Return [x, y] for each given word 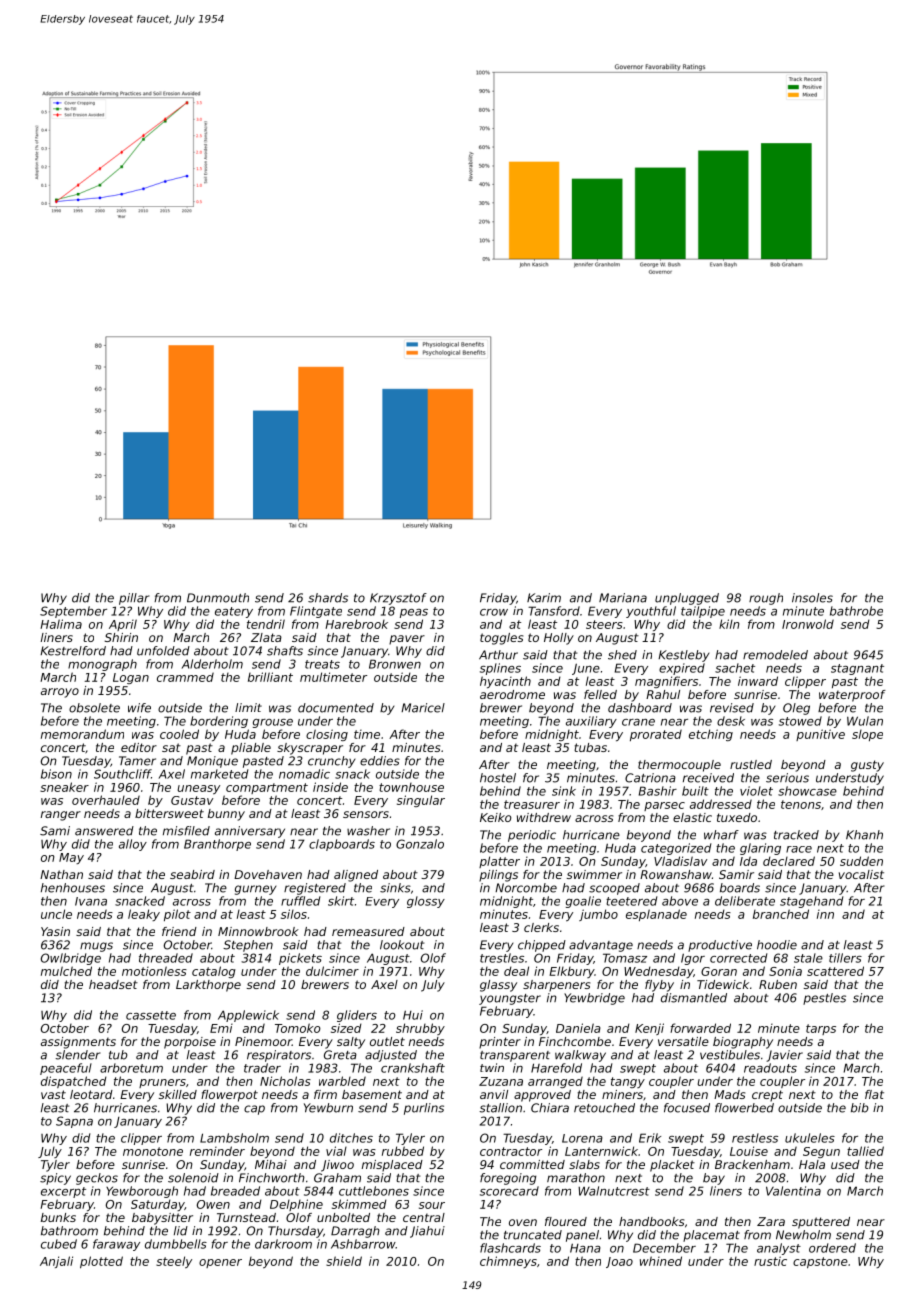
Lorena [582, 1138]
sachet [735, 668]
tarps [821, 1029]
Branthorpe [217, 845]
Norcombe [526, 888]
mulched [66, 971]
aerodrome [512, 694]
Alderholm [212, 664]
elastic [692, 817]
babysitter [162, 1219]
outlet [387, 1041]
